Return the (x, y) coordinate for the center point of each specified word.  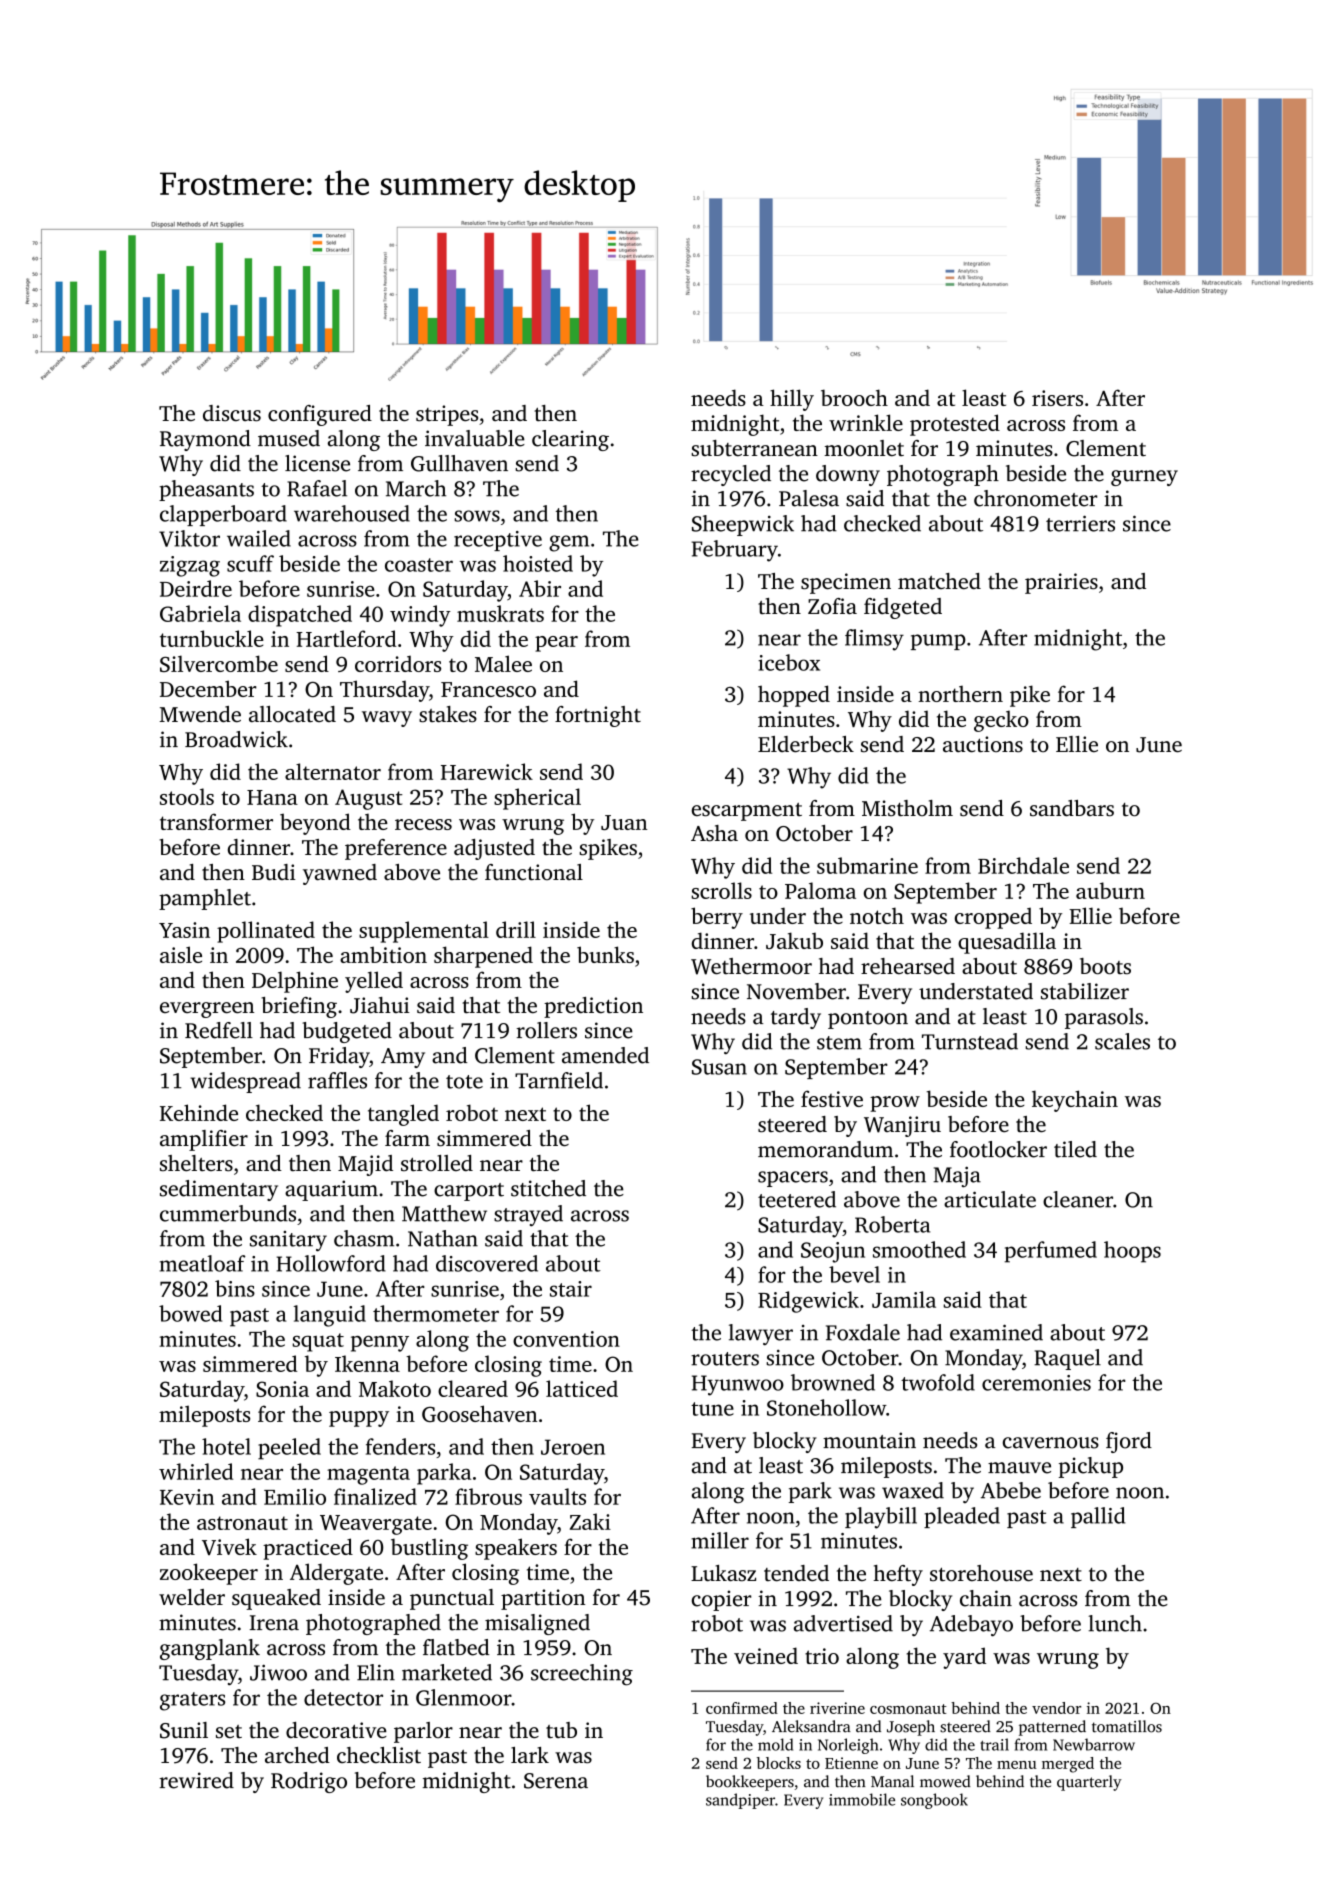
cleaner (1078, 1199)
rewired (196, 1780)
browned (833, 1382)
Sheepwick (743, 525)
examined (996, 1332)
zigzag (190, 566)
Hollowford (331, 1263)
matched (939, 581)
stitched (548, 1188)
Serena (556, 1781)
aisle (181, 954)
